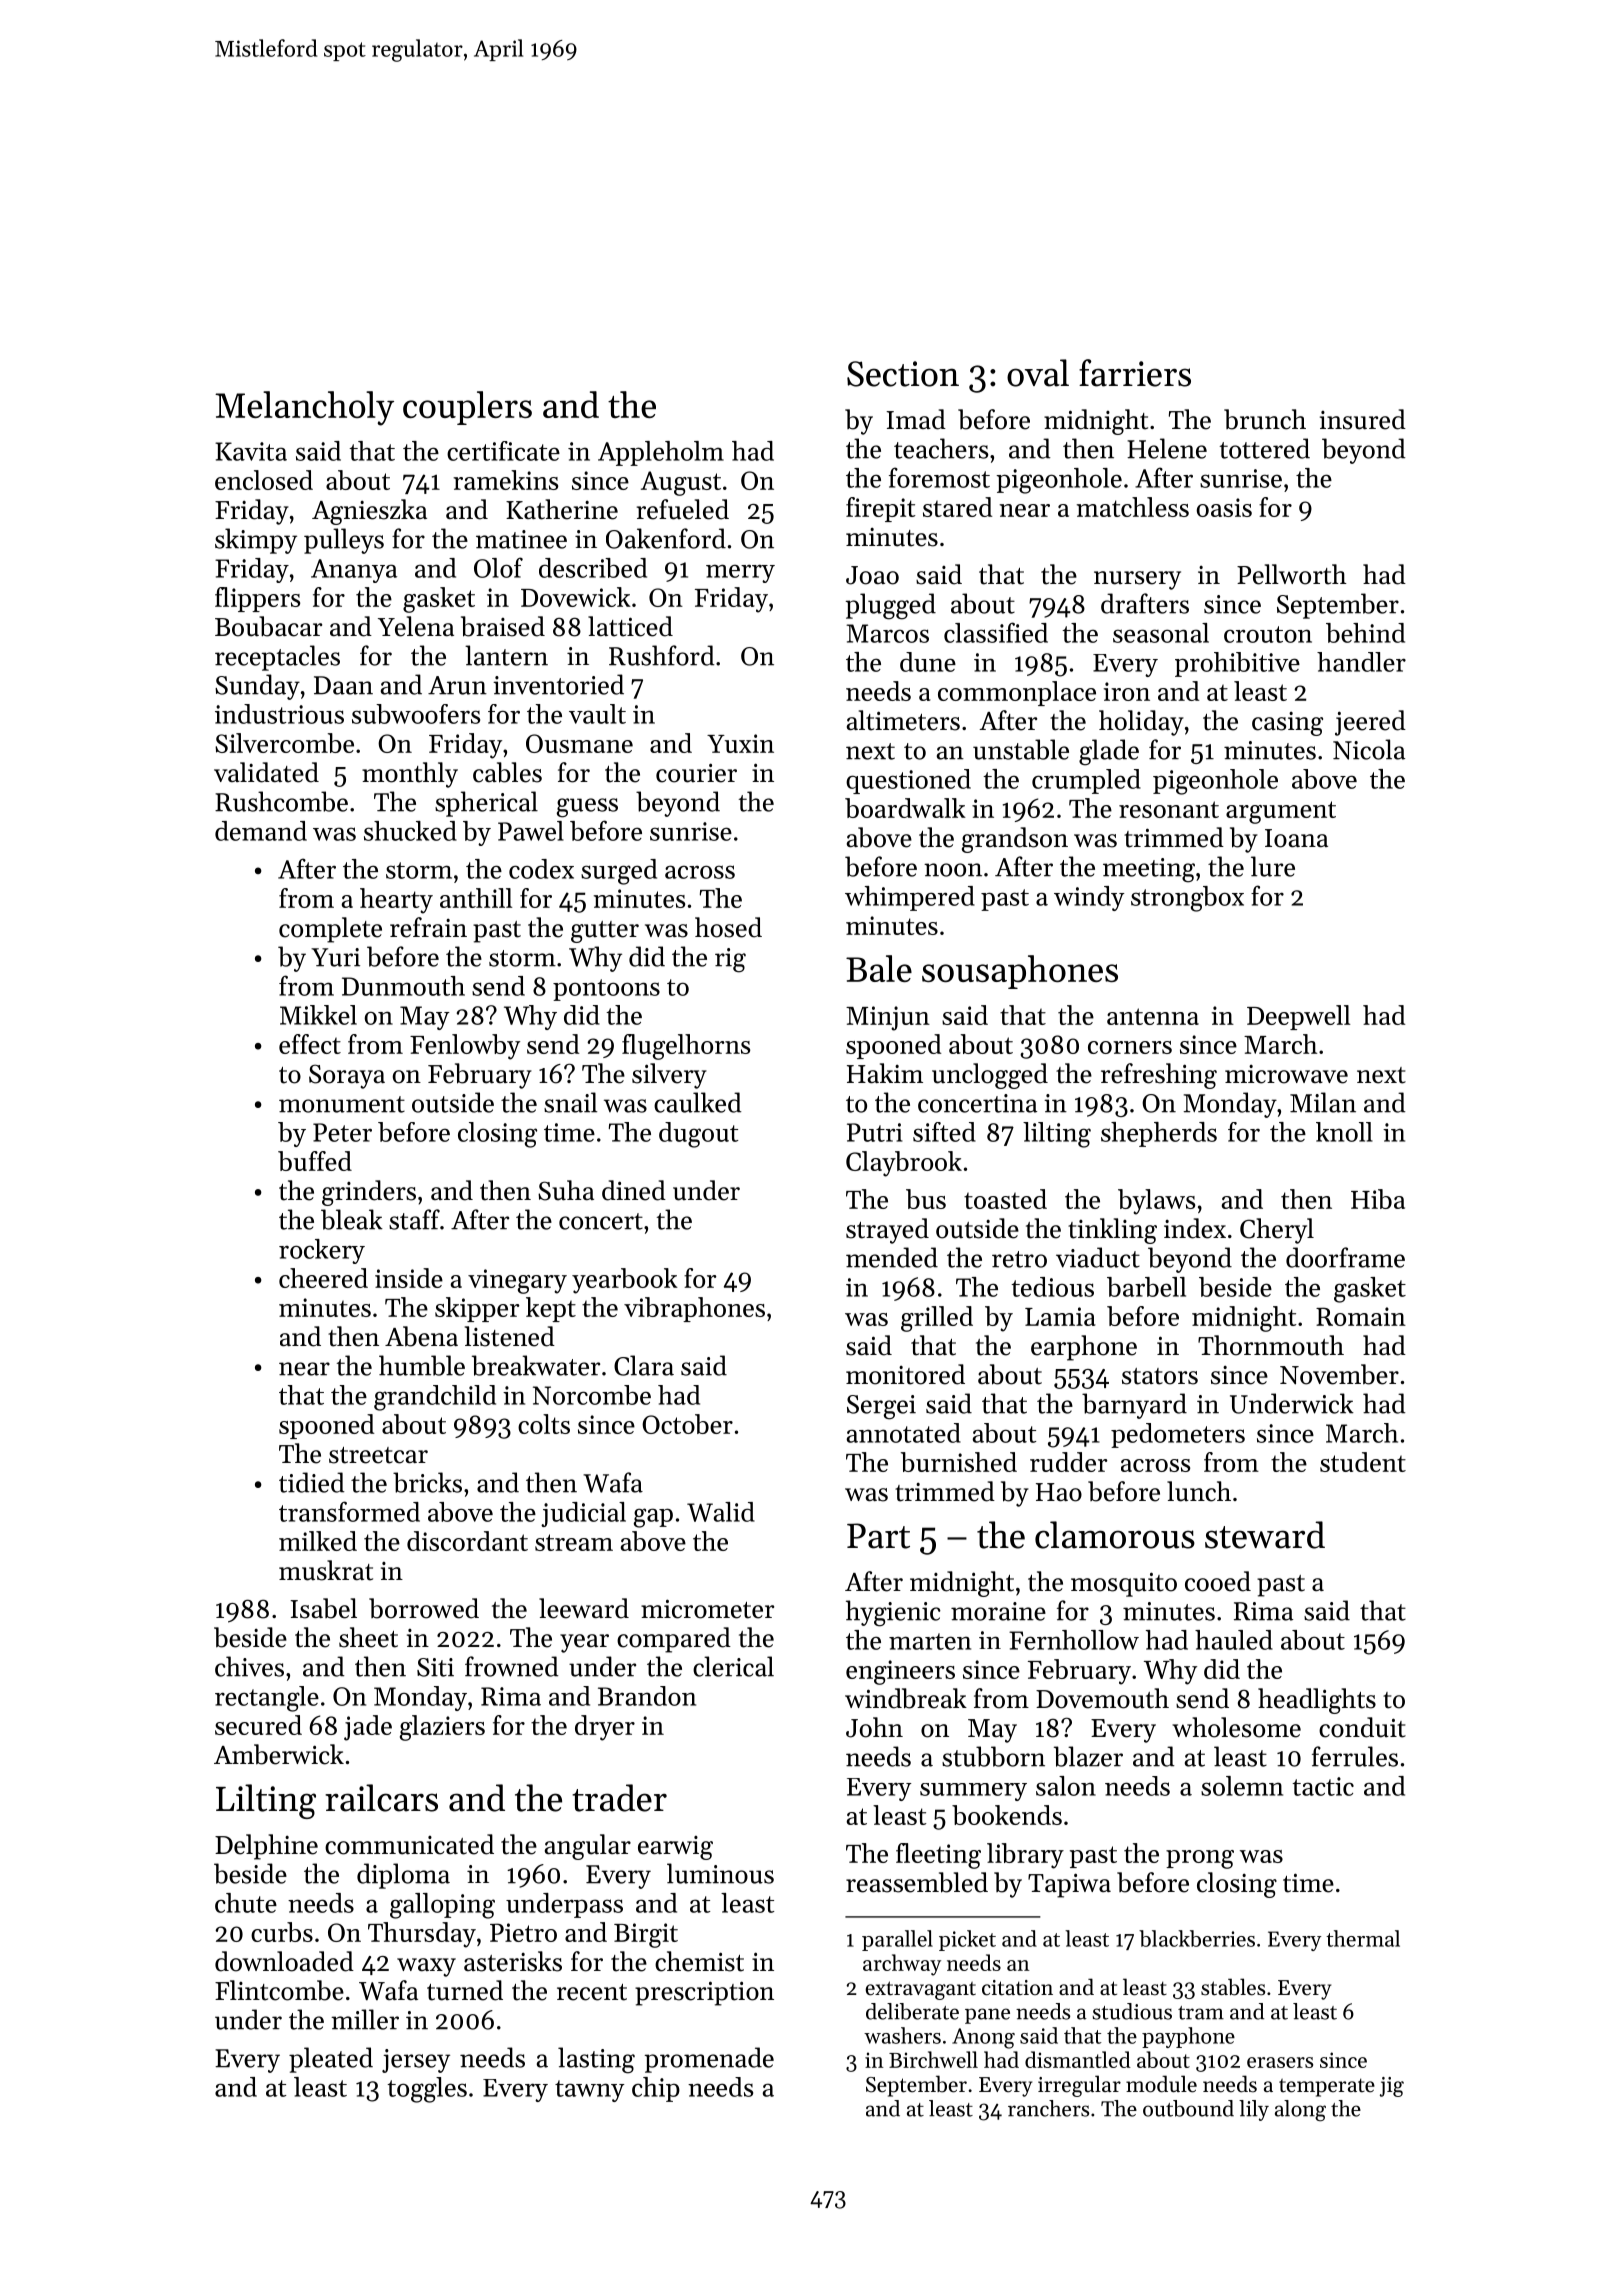 The image size is (1620, 2292). Describe the element at coordinates (1363, 419) in the screenshot. I see `insured` at that location.
